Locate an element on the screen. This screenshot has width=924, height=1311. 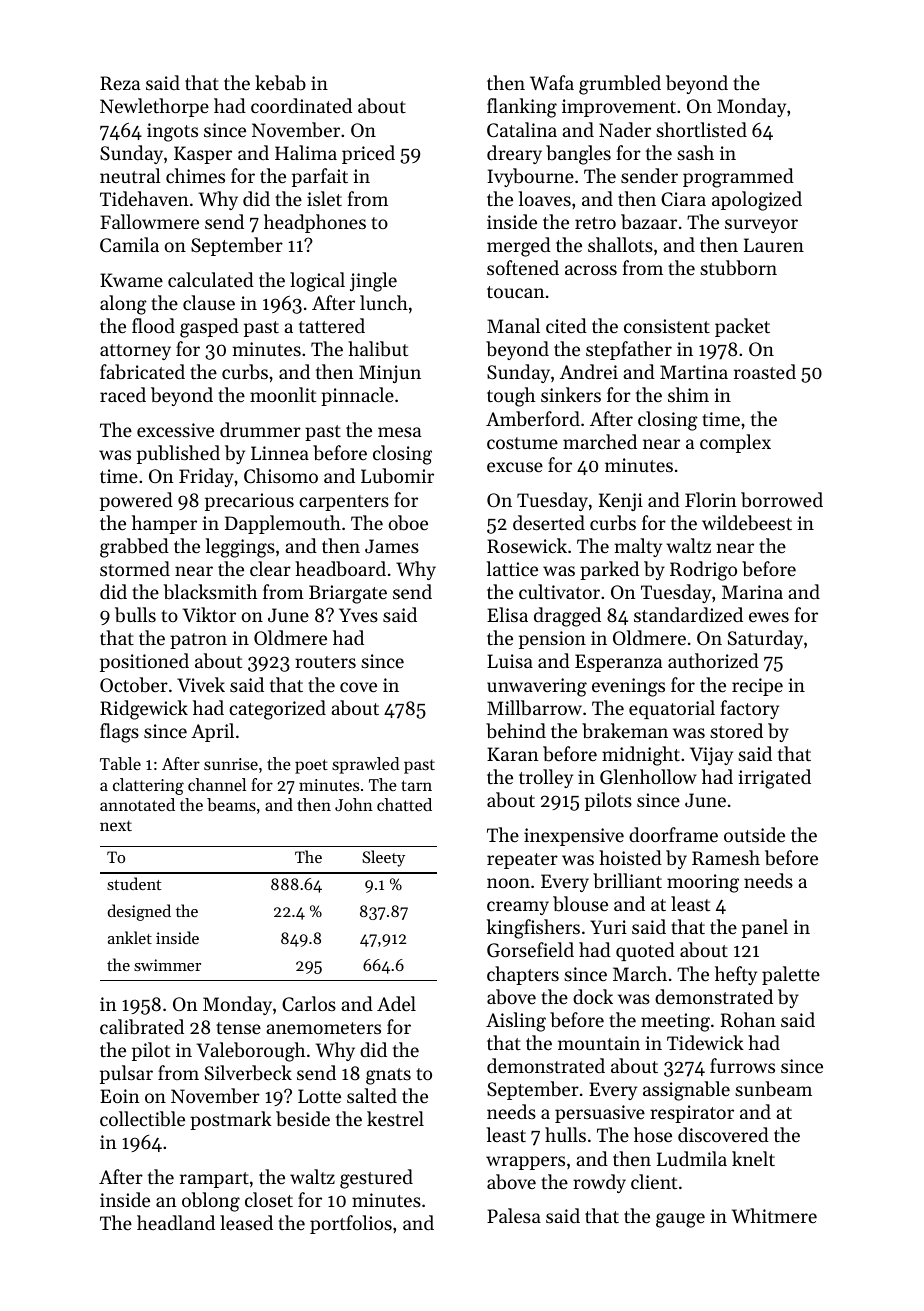
ingots is located at coordinates (172, 132).
